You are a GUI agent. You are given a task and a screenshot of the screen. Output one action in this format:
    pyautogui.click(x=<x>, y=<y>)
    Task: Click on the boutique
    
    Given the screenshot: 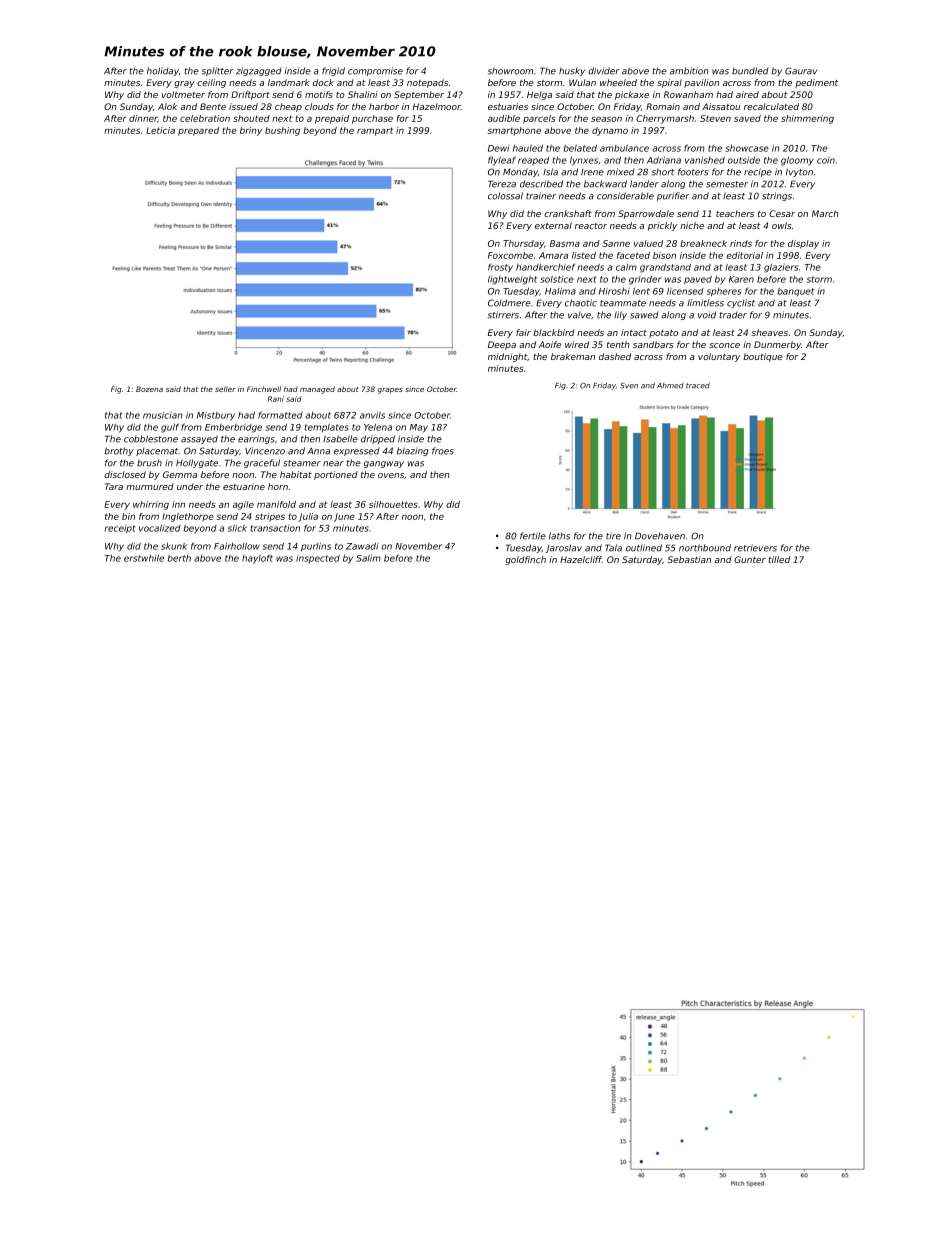 What is the action you would take?
    pyautogui.click(x=763, y=357)
